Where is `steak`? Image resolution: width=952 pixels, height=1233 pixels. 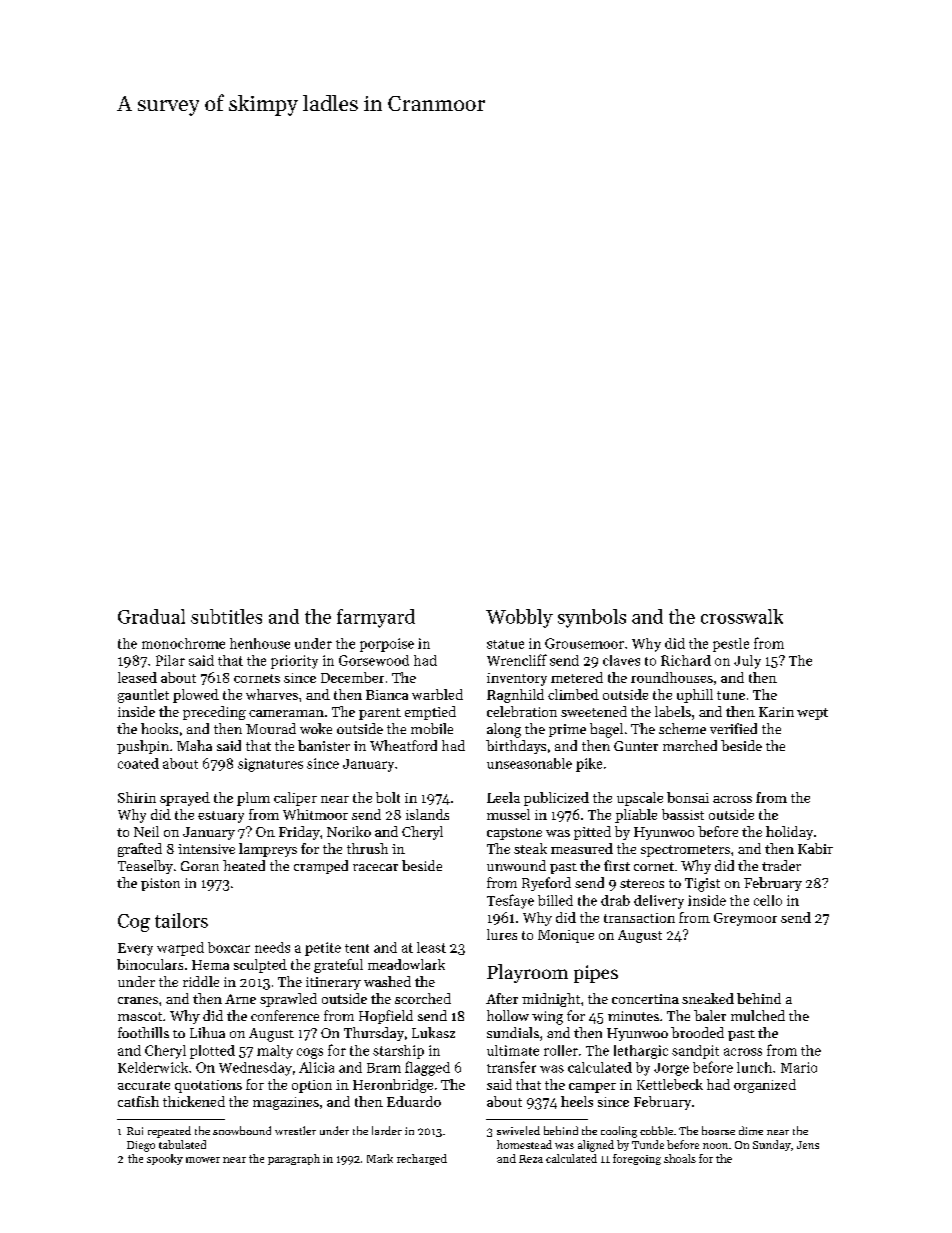 steak is located at coordinates (530, 848).
